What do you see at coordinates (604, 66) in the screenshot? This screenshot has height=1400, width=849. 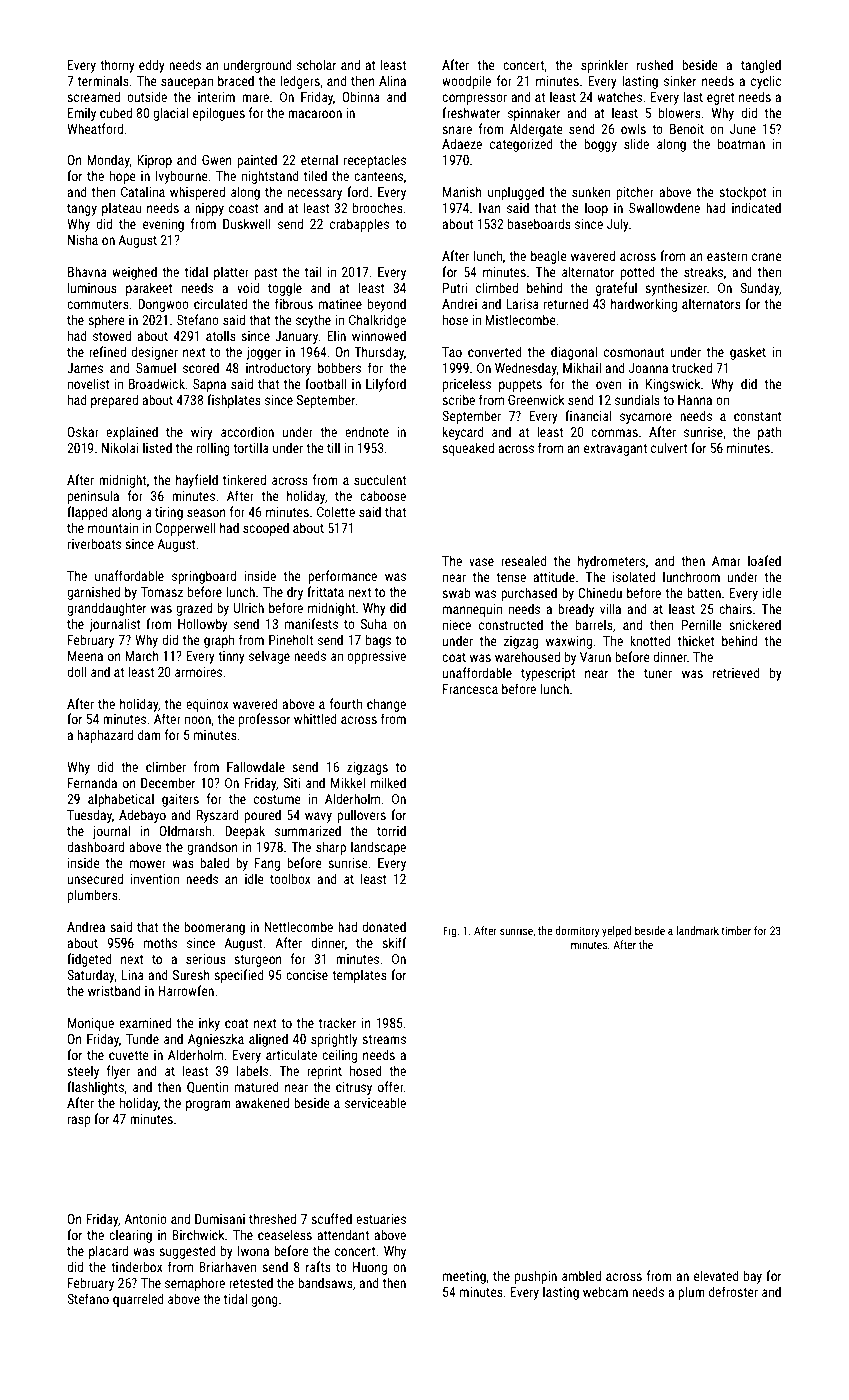 I see `sprinkler` at bounding box center [604, 66].
